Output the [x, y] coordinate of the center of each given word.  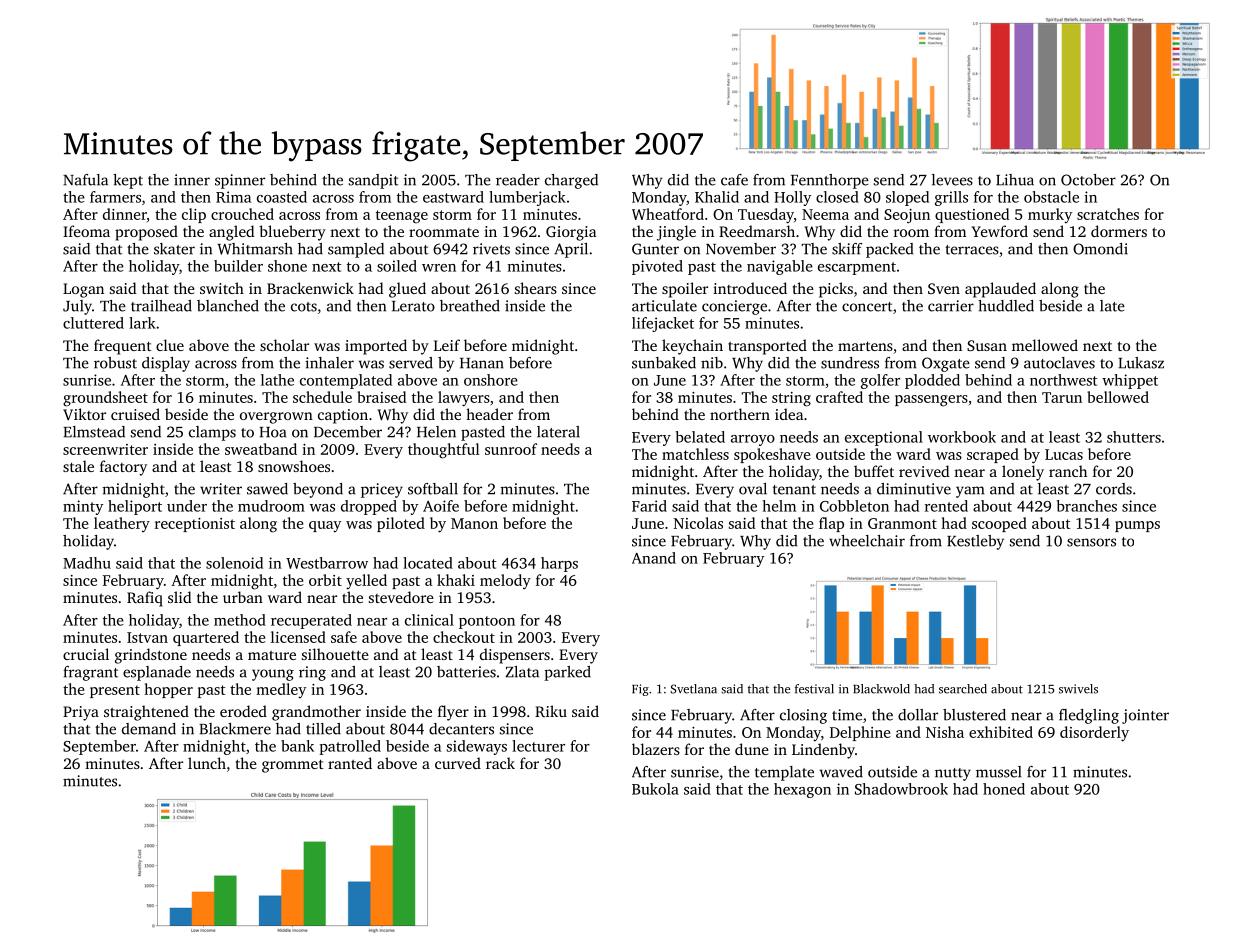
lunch [207, 763]
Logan [83, 290]
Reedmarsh [757, 231]
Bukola [655, 789]
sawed [267, 489]
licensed [298, 637]
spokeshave [772, 455]
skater [174, 249]
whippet [1130, 381]
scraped [993, 455]
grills [951, 198]
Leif [447, 345]
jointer [1145, 716]
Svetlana [693, 689]
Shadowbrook [901, 789]
